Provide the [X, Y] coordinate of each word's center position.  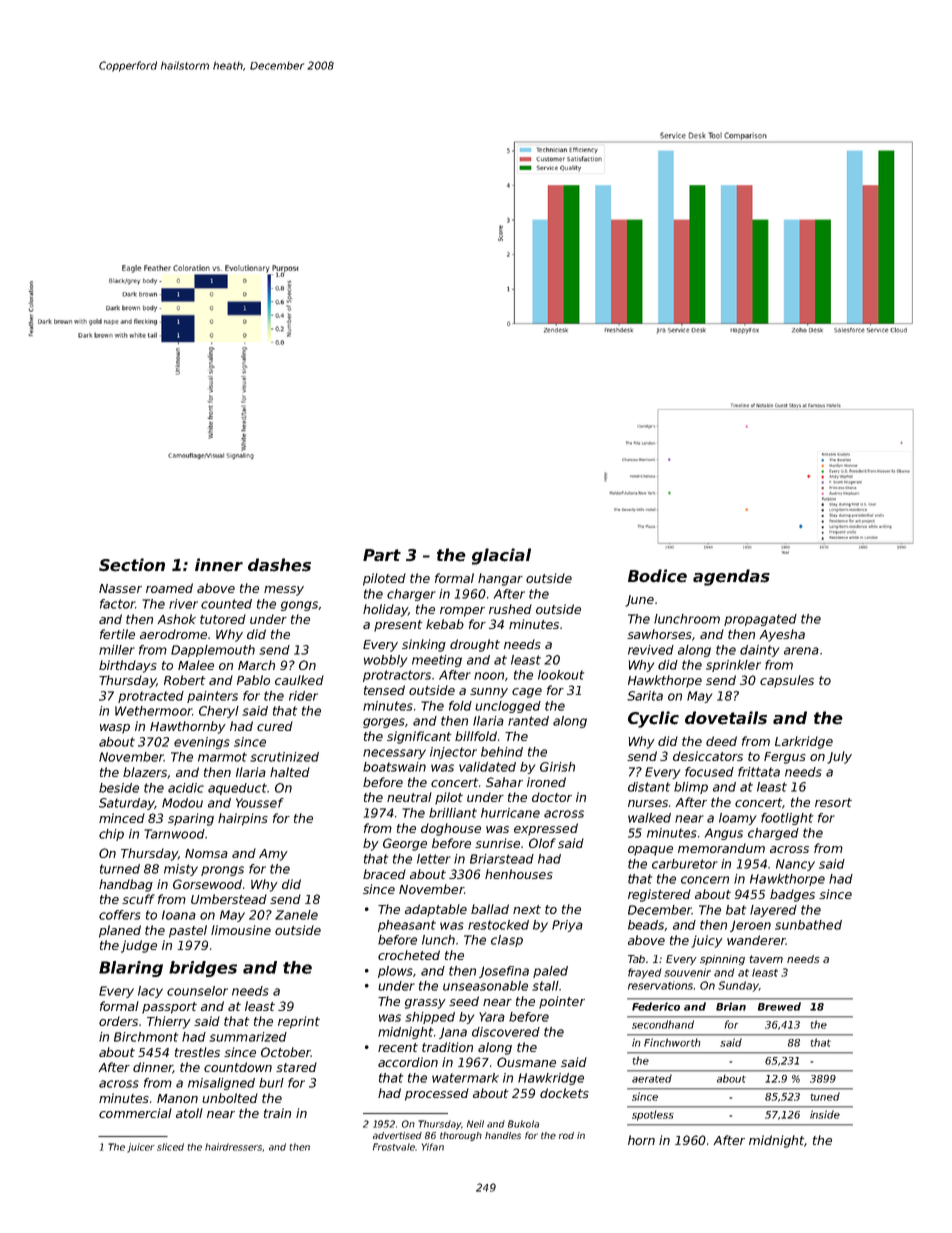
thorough [461, 1136]
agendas [731, 577]
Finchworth [672, 1042]
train [277, 1113]
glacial [501, 556]
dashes [279, 565]
